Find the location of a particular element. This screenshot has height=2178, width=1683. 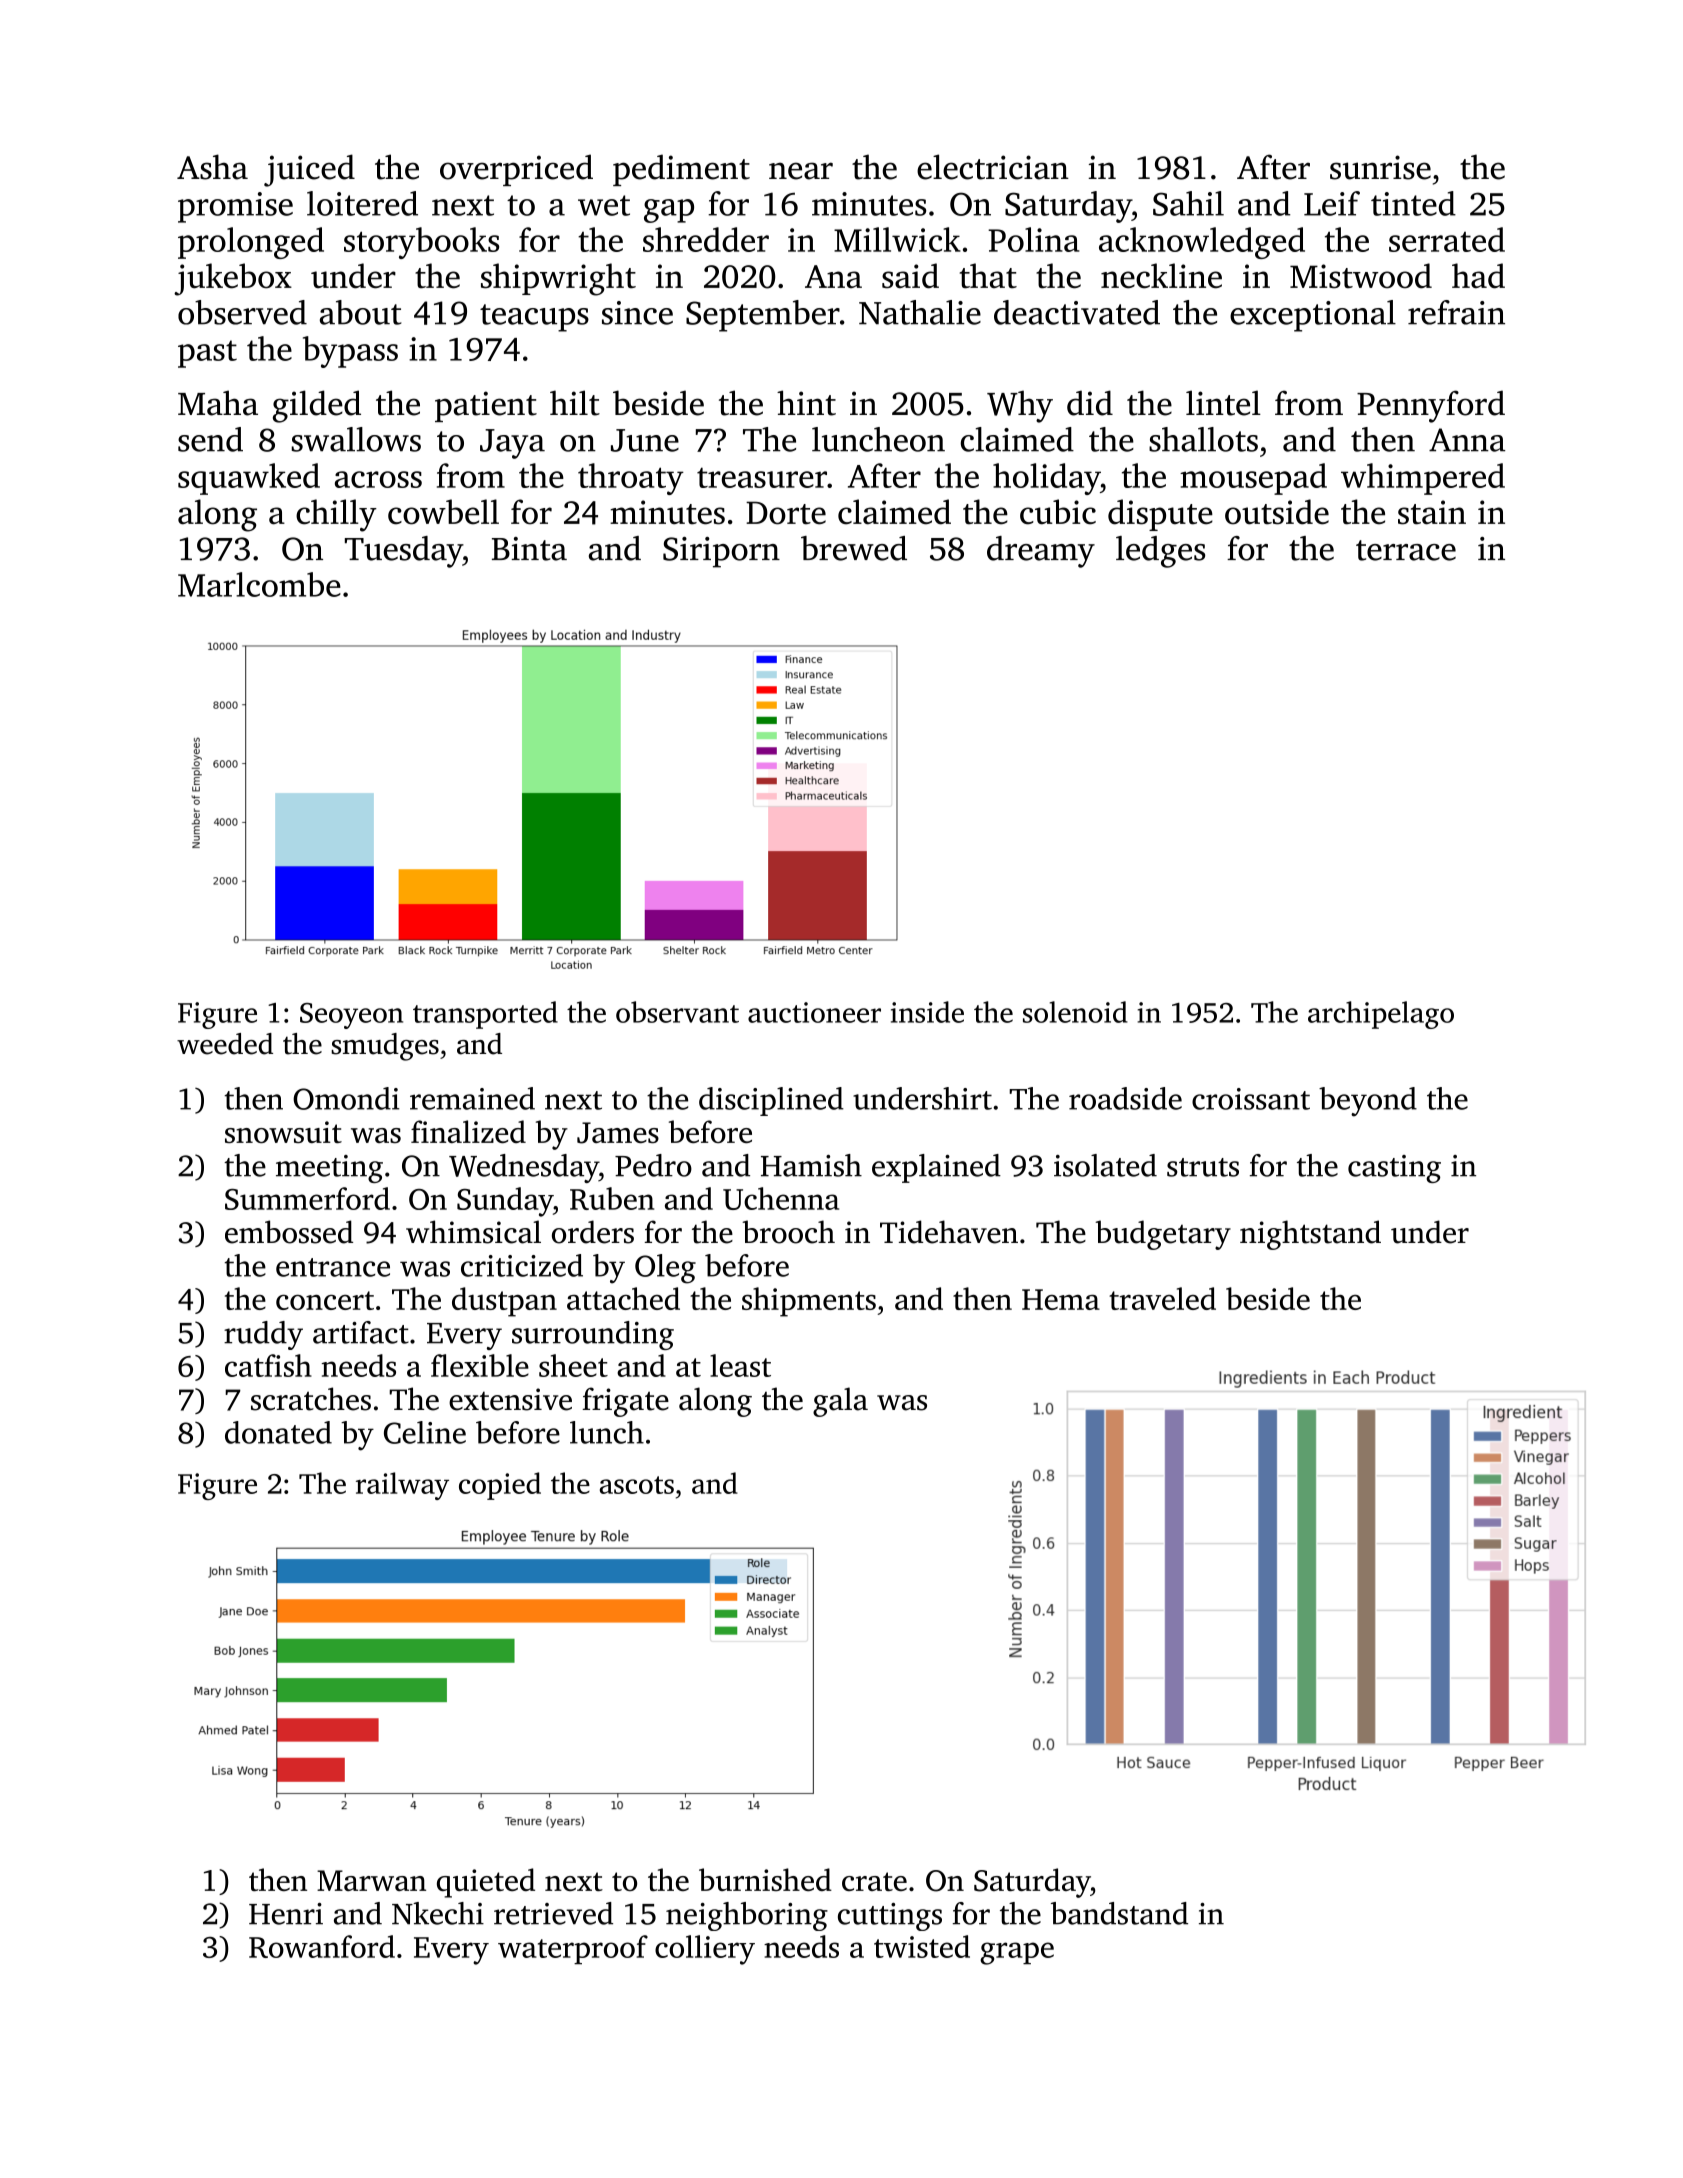

transported is located at coordinates (485, 1015).
